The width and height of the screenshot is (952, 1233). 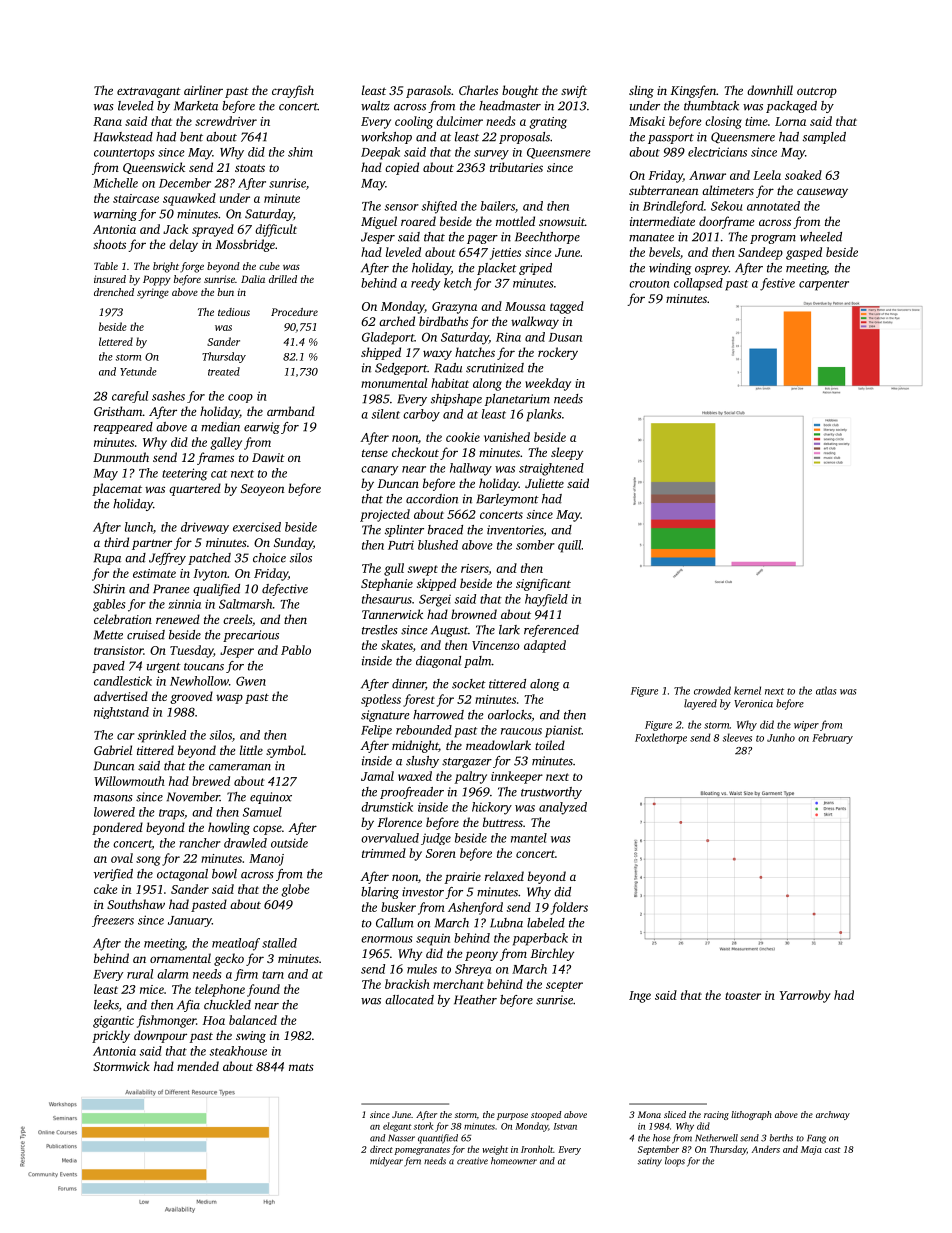 I want to click on Yarrowby, so click(x=805, y=996).
